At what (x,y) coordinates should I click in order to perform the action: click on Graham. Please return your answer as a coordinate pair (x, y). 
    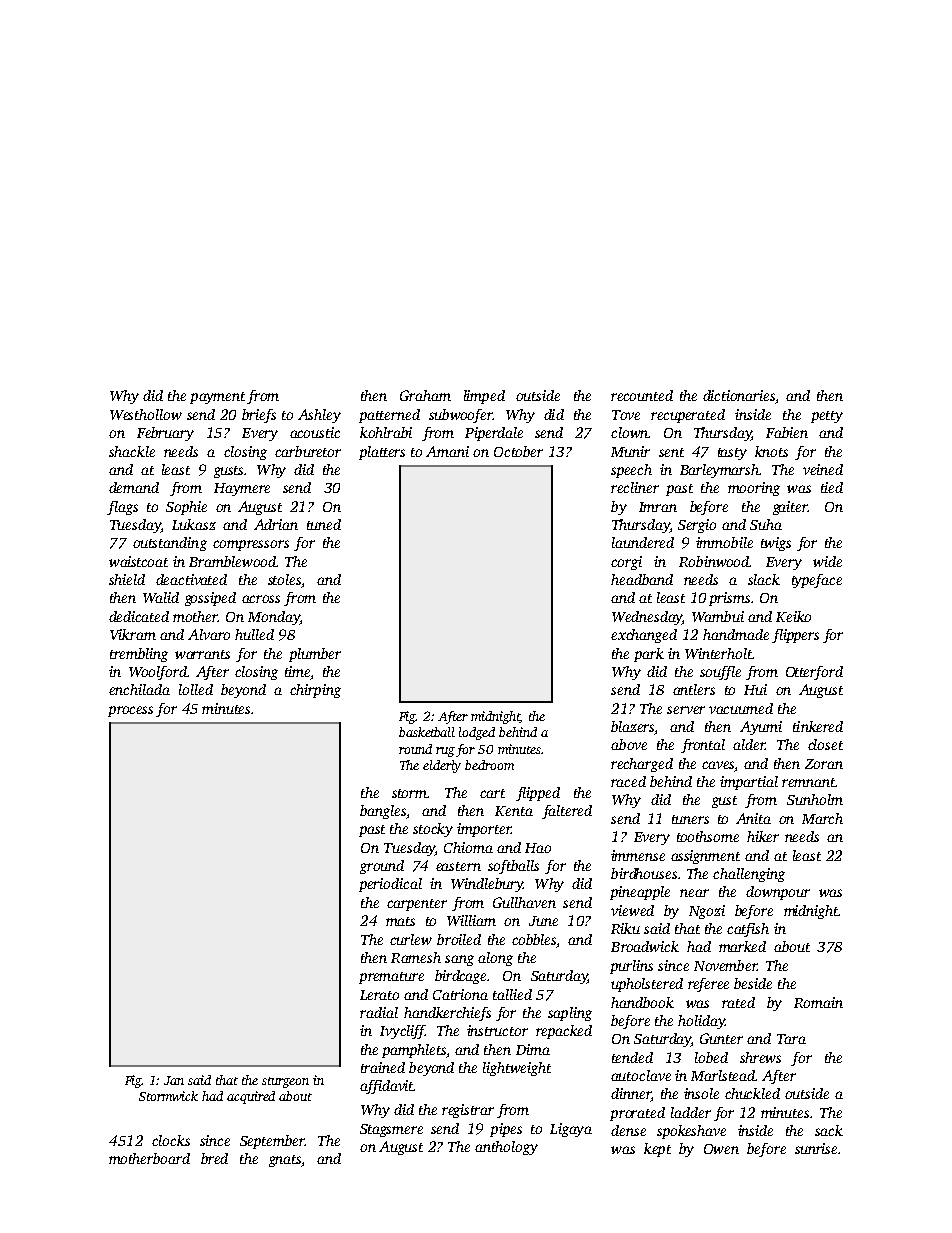
    Looking at the image, I should click on (425, 395).
